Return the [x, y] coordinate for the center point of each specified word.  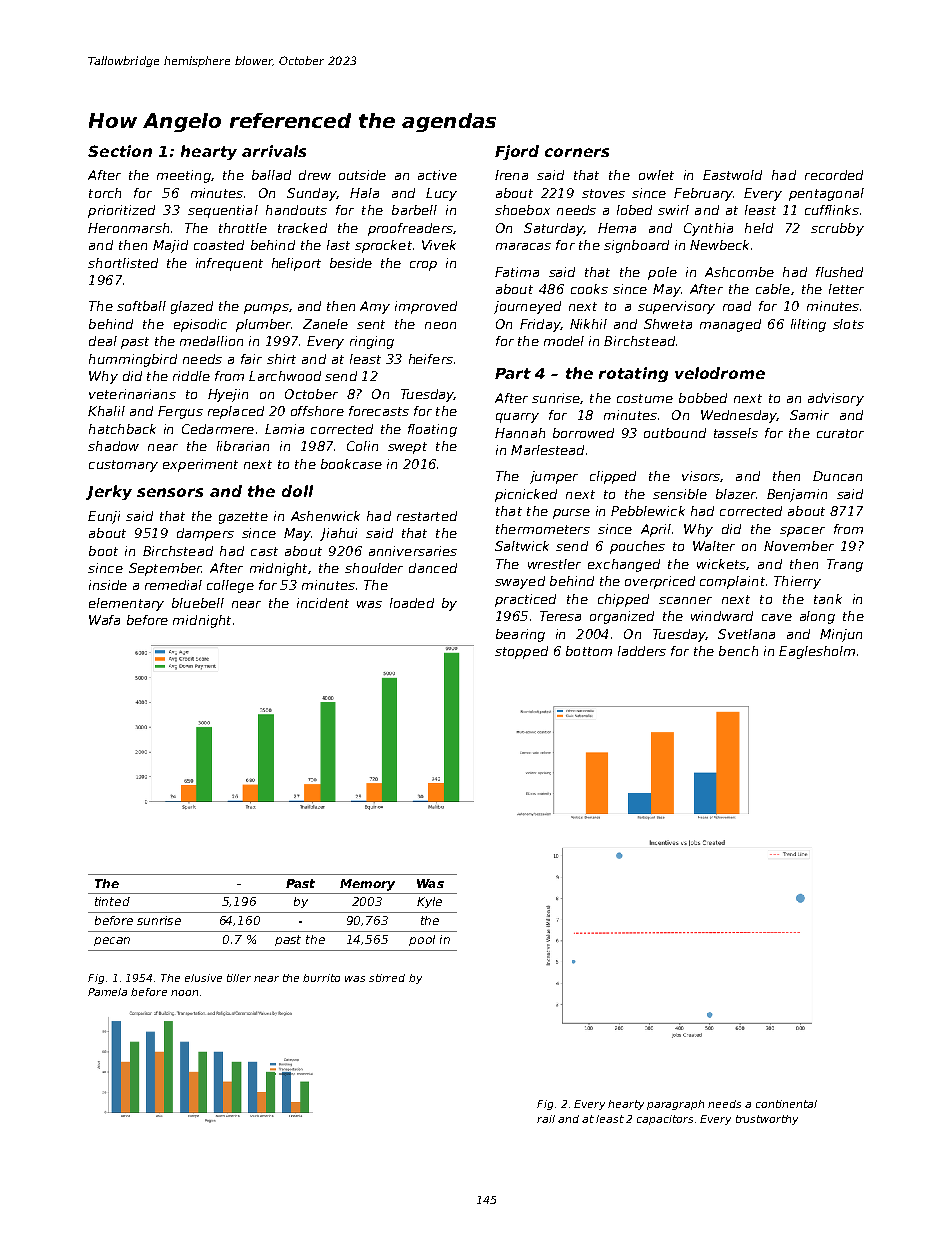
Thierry [797, 582]
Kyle [429, 902]
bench [738, 651]
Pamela [107, 992]
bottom [589, 651]
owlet [656, 175]
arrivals [274, 151]
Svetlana [746, 634]
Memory [367, 885]
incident [323, 603]
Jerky [109, 492]
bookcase [351, 464]
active [437, 175]
